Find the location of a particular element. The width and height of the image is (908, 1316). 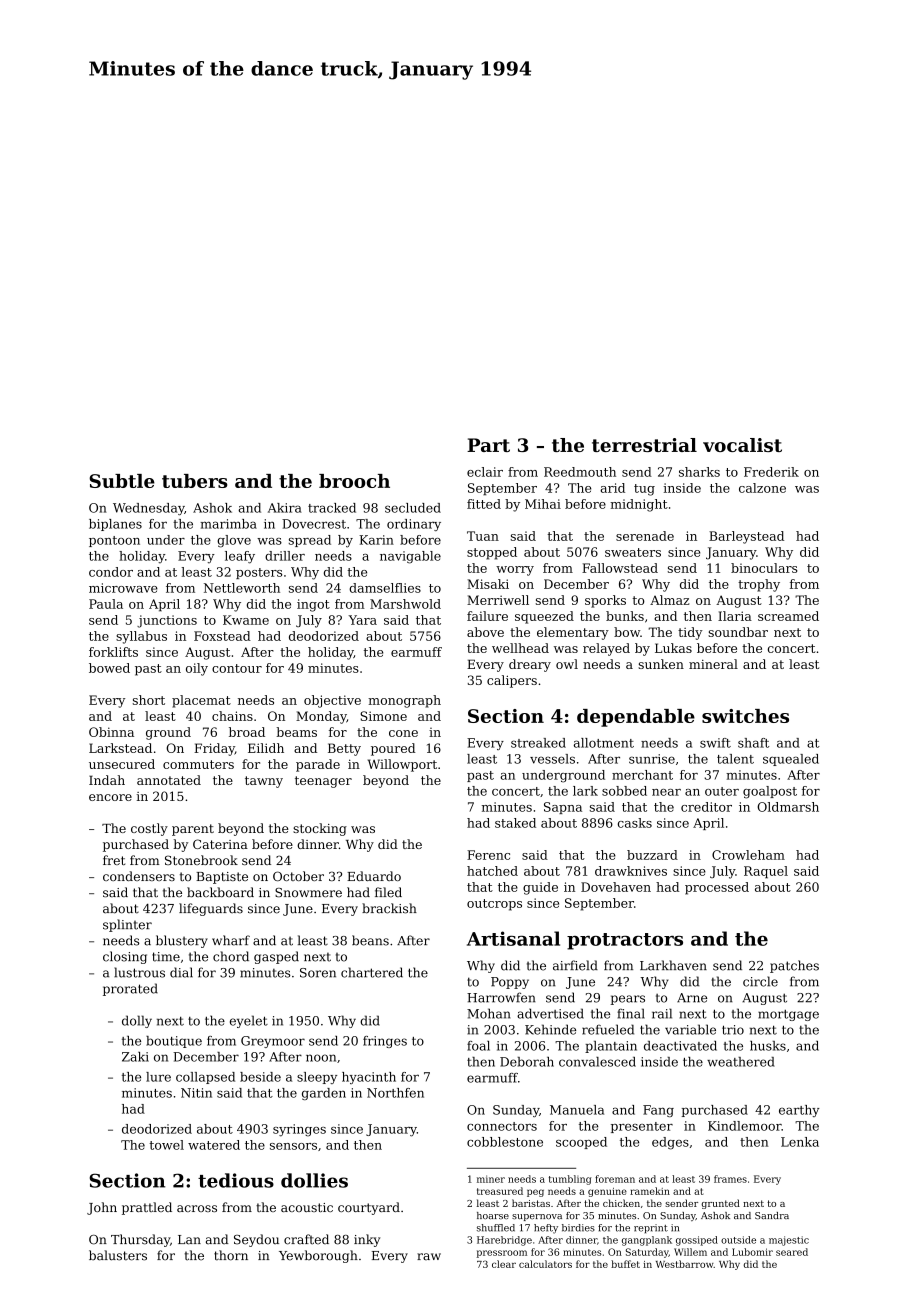

Caterina is located at coordinates (220, 844).
